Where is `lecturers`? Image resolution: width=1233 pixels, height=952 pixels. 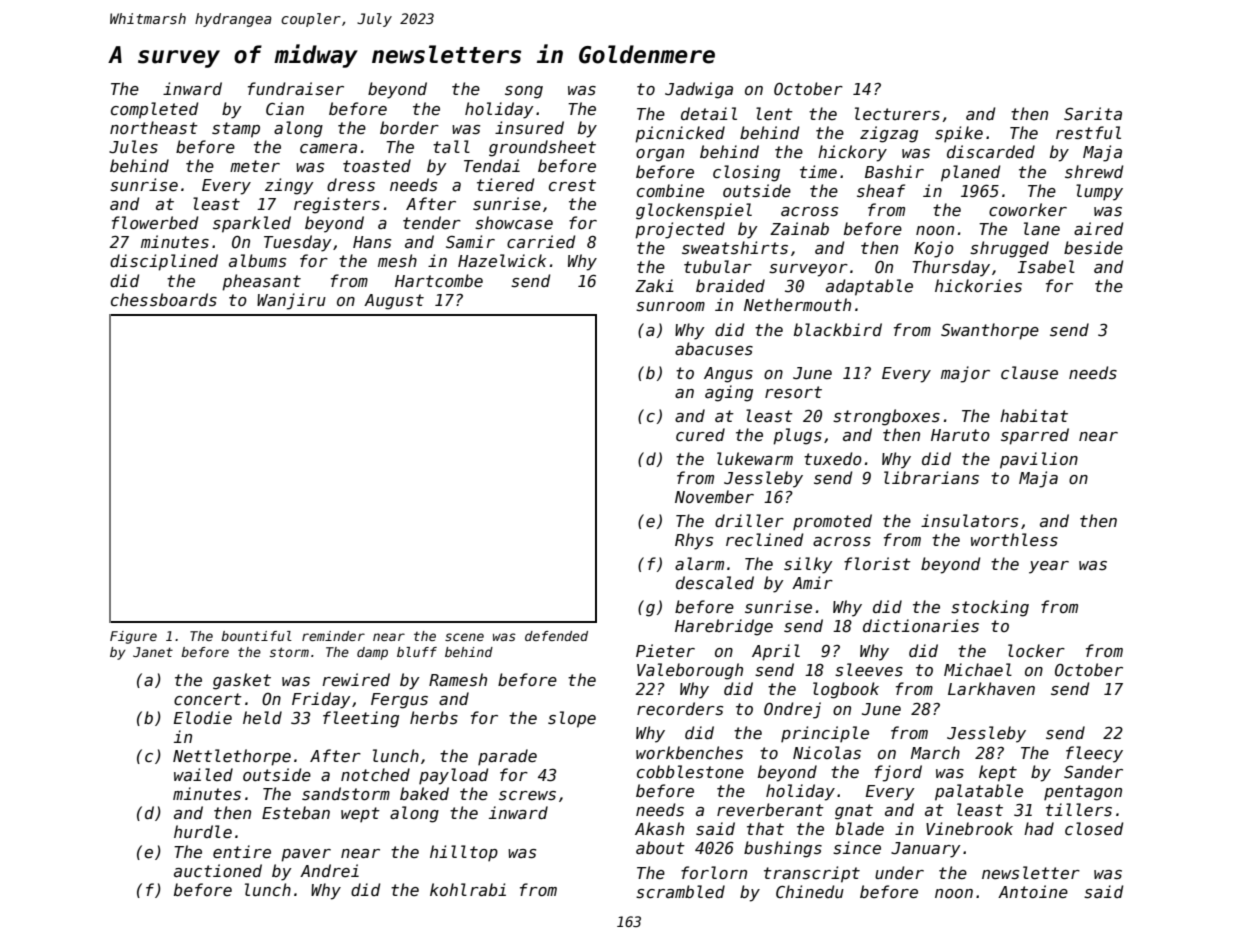 lecturers is located at coordinates (897, 113).
